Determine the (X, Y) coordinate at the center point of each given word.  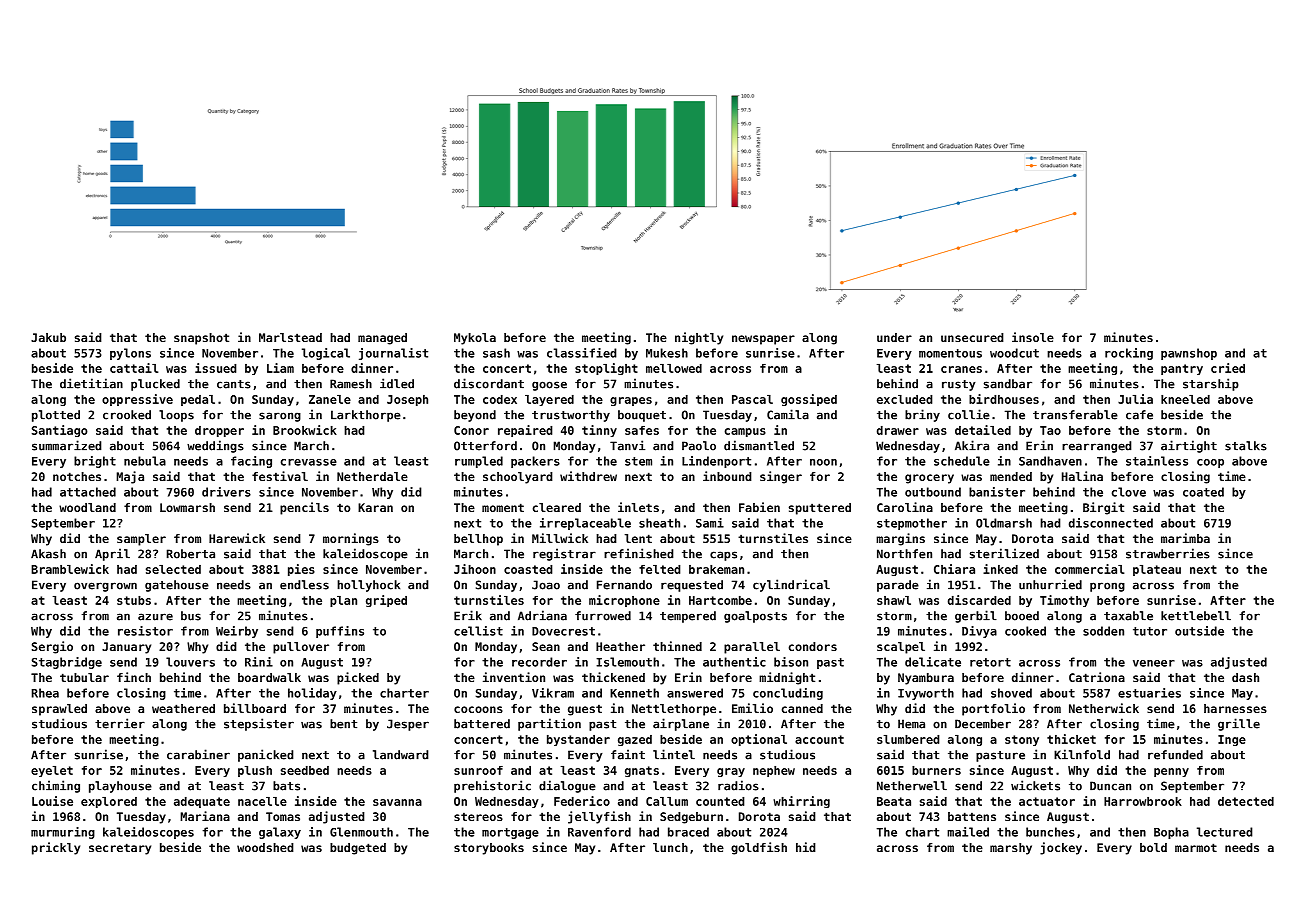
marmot (1196, 847)
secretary (120, 849)
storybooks (489, 849)
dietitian (91, 383)
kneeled (1185, 399)
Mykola (475, 339)
